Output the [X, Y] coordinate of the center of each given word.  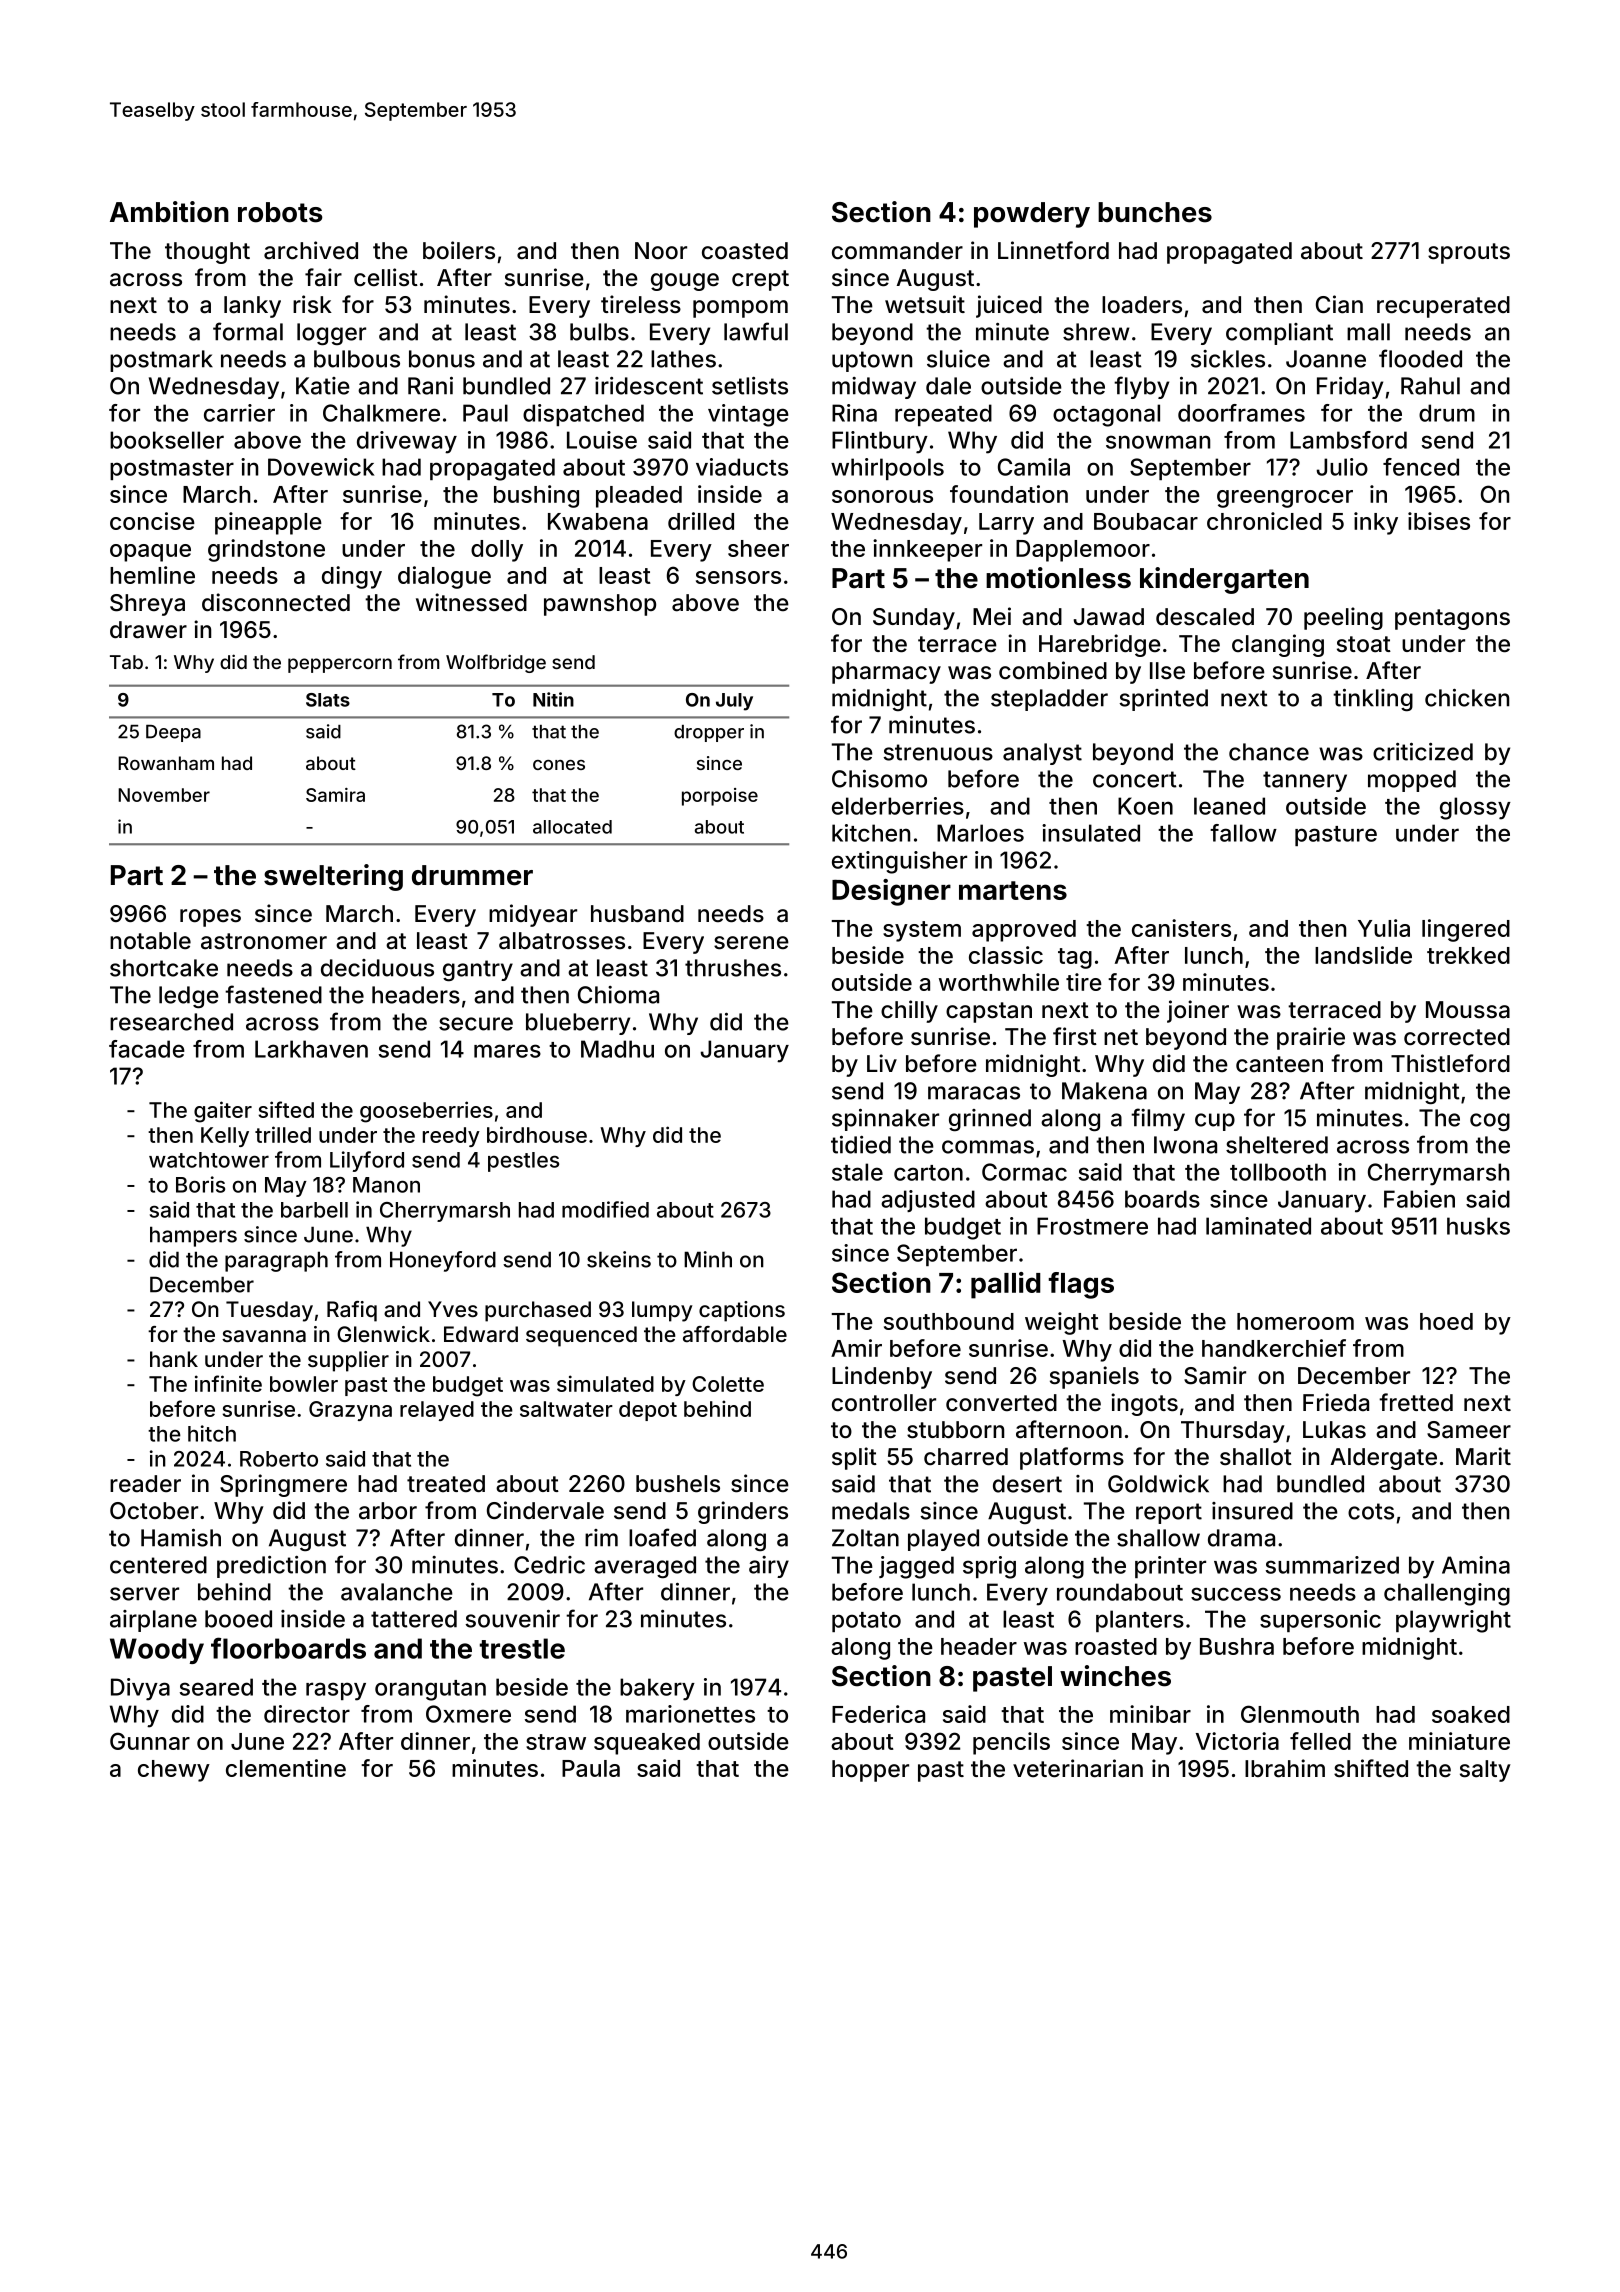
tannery [1305, 781]
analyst [1042, 754]
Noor [661, 251]
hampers [193, 1236]
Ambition [169, 212]
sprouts [1469, 253]
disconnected [276, 602]
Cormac [1024, 1172]
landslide [1363, 955]
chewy [174, 1771]
